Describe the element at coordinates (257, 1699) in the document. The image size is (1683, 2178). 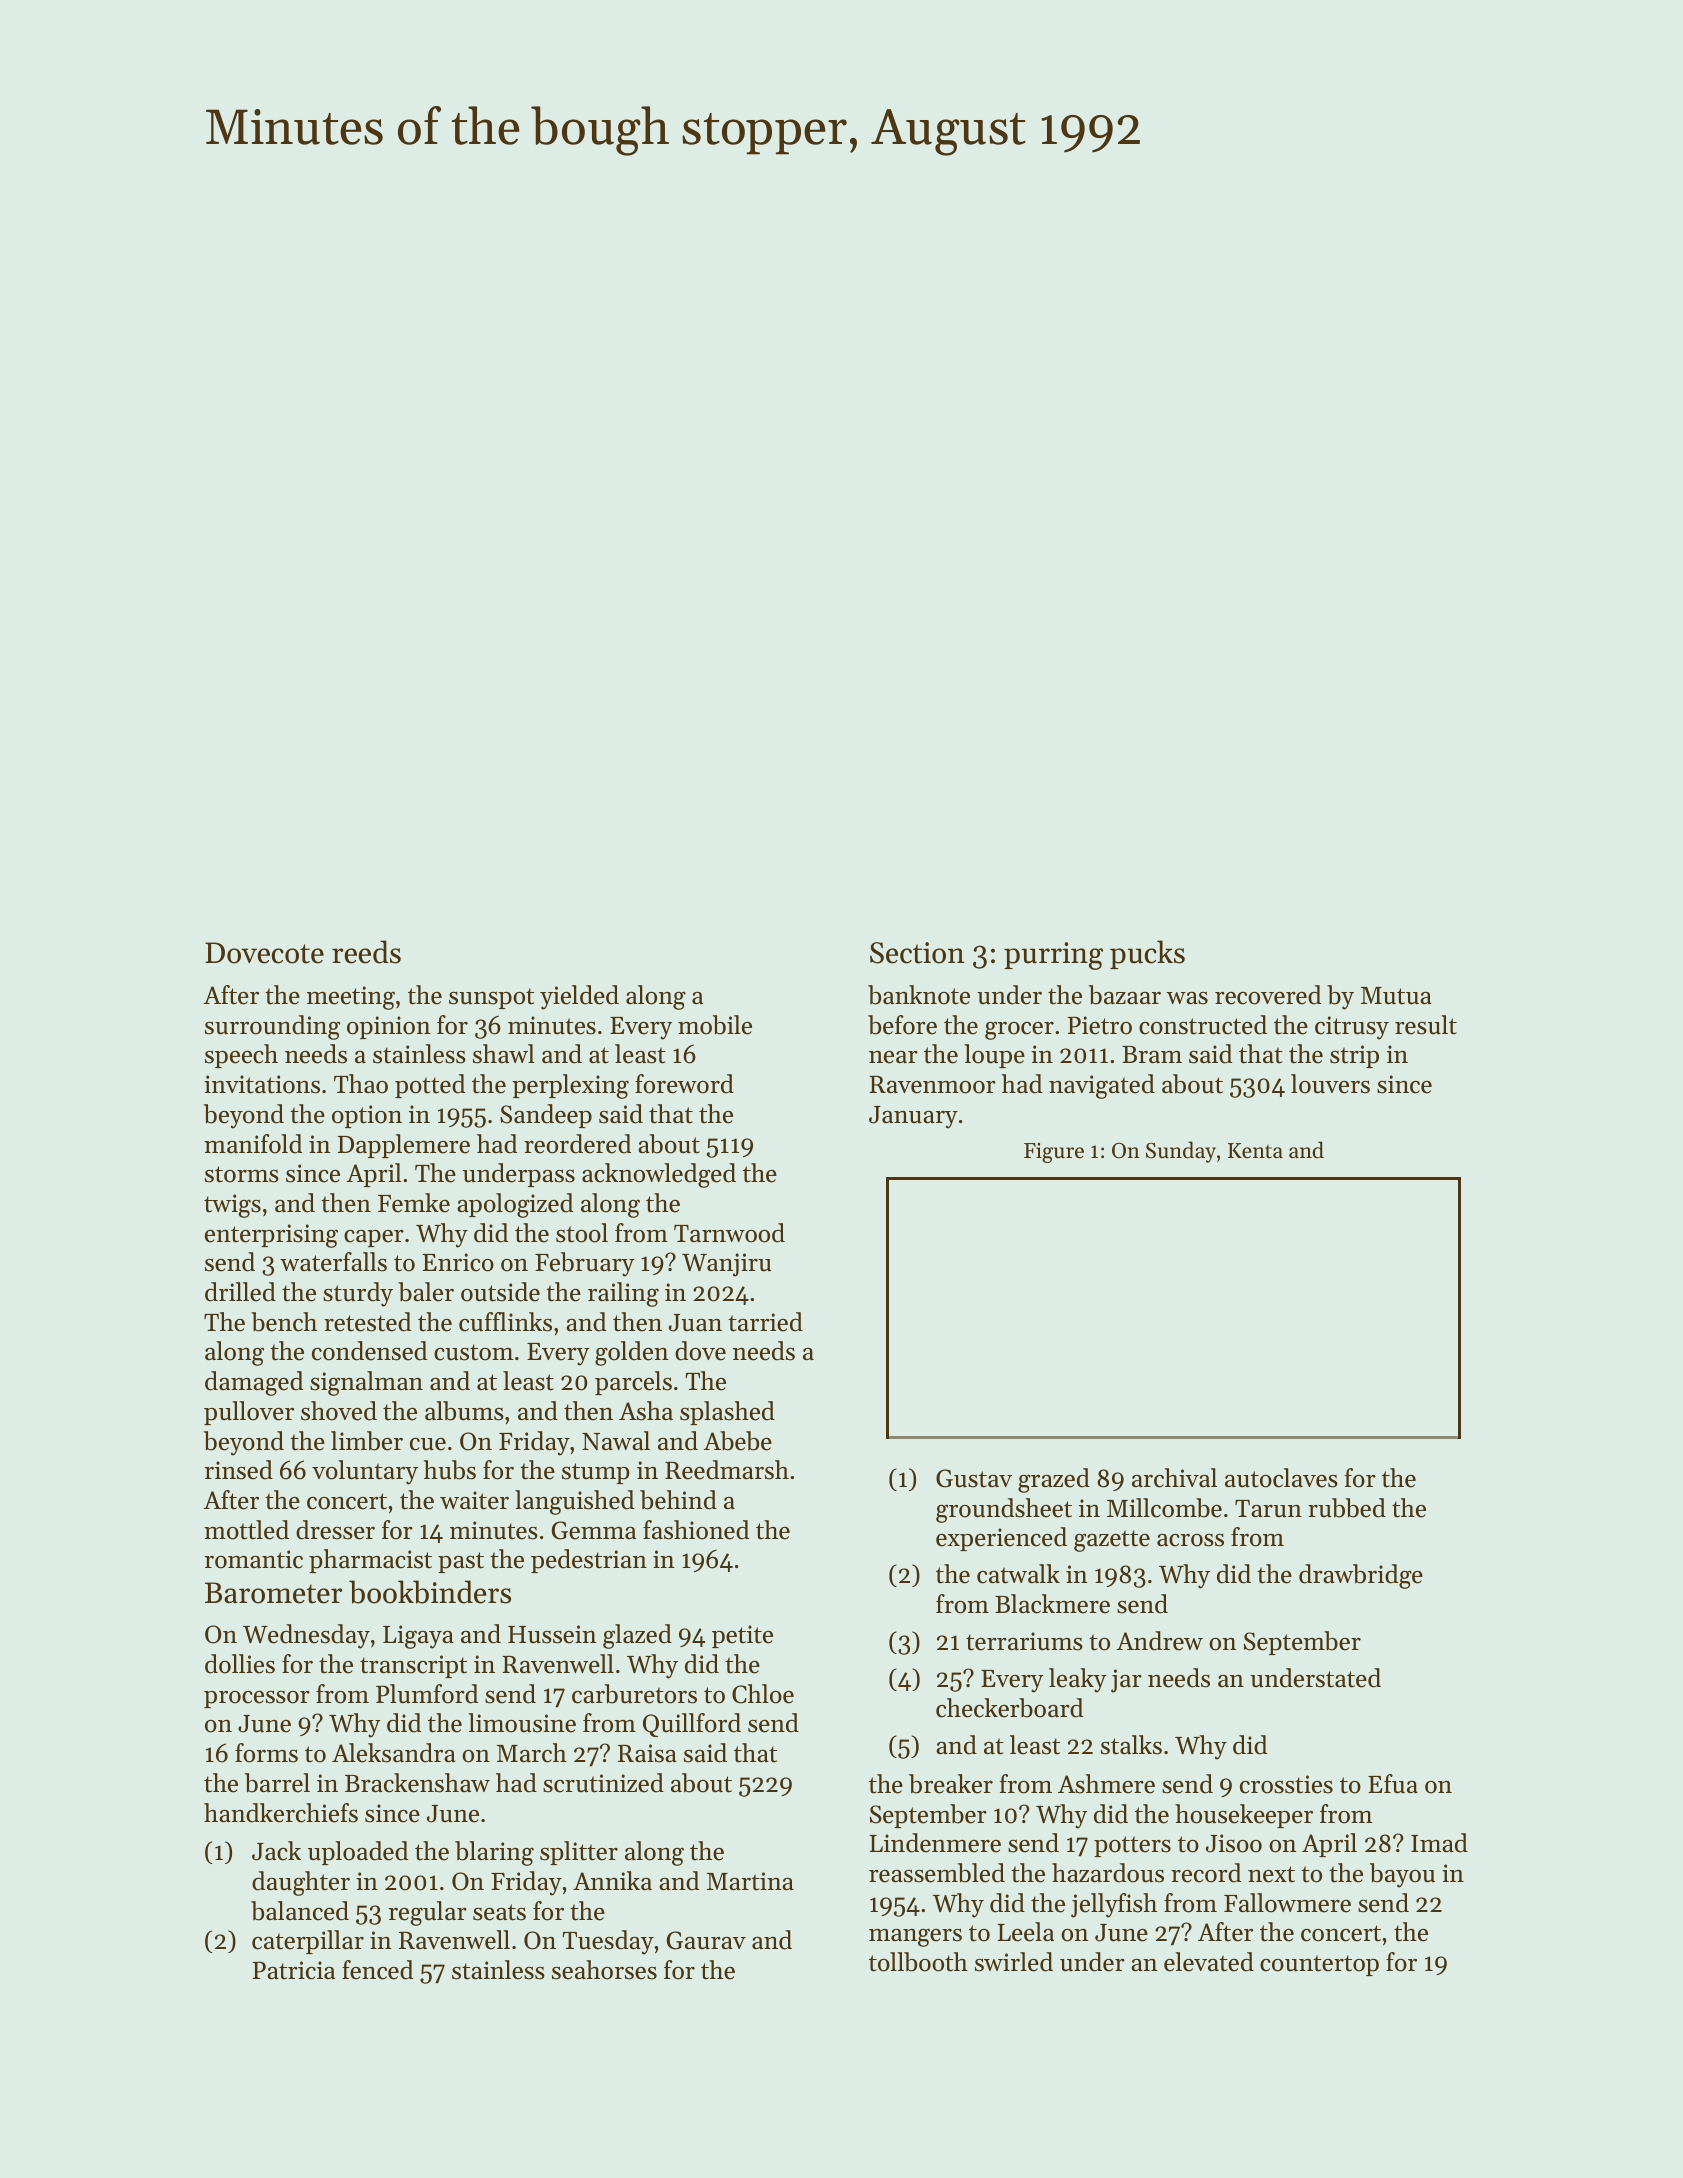
I see `processor` at that location.
